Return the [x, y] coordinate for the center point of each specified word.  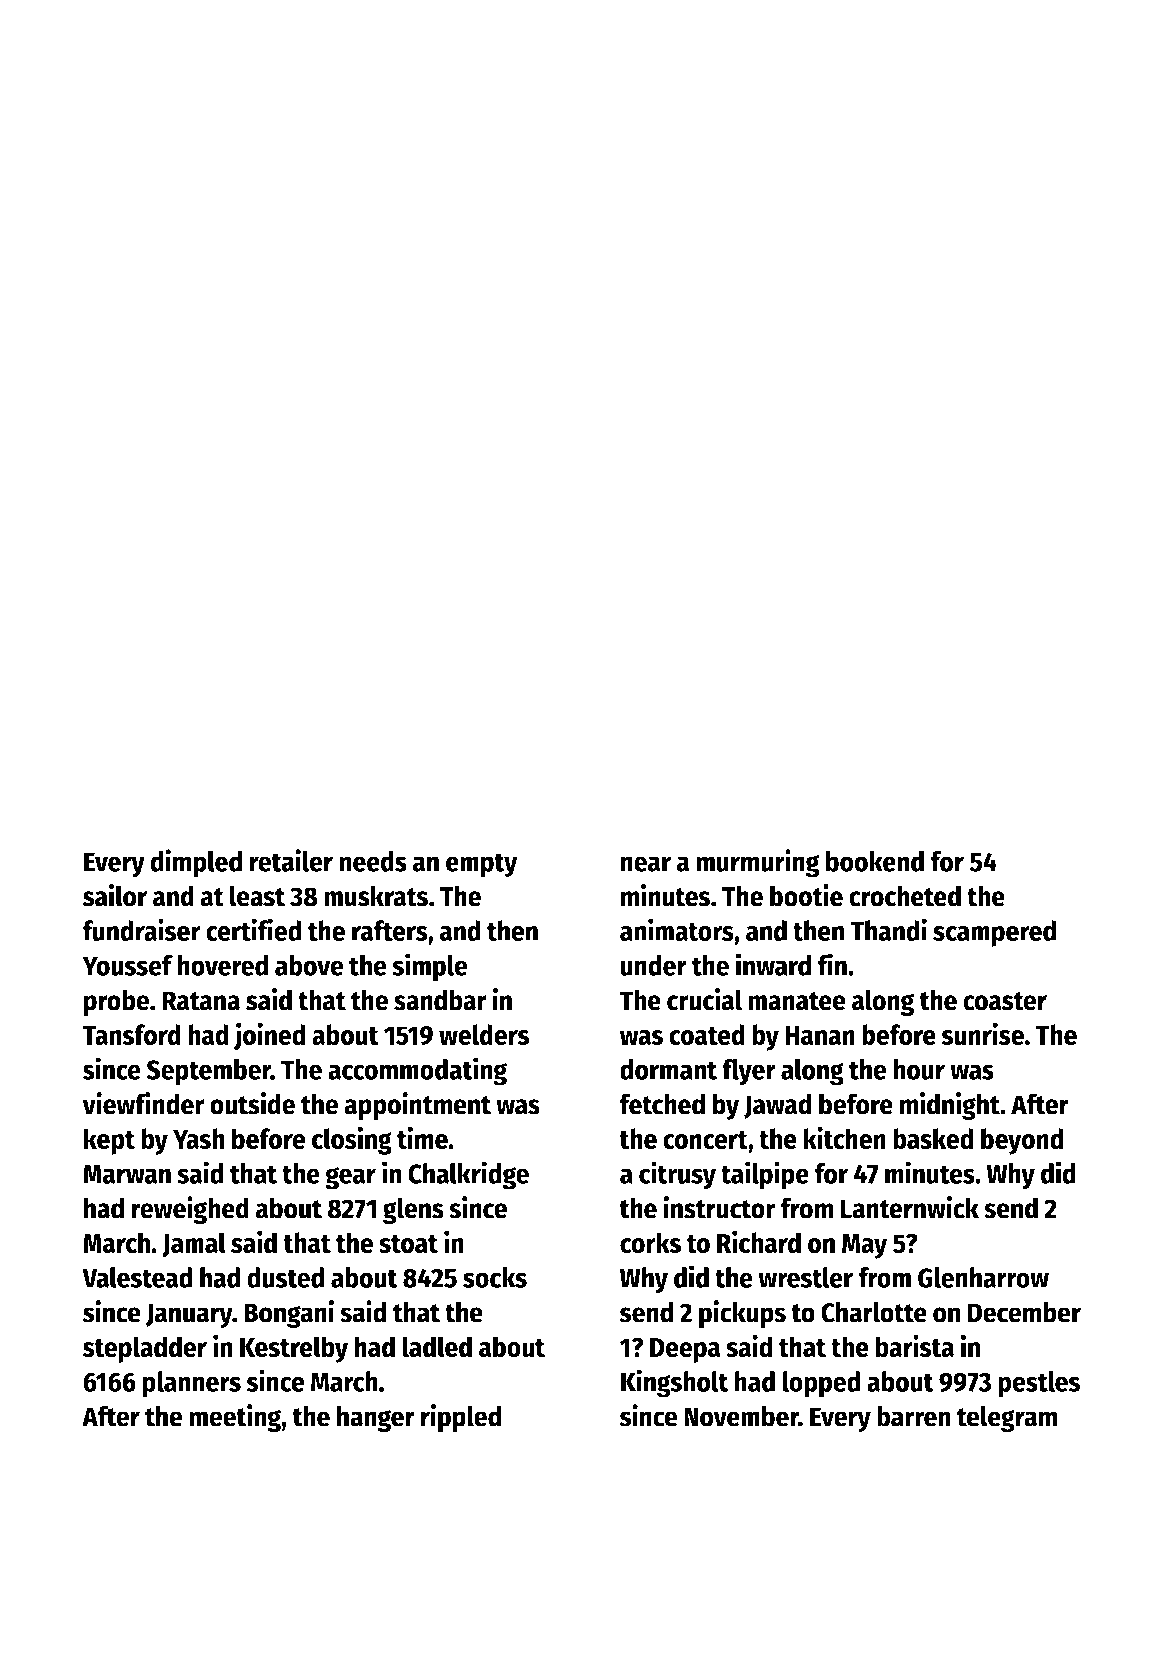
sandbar [440, 1000]
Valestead [137, 1277]
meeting [235, 1418]
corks [650, 1243]
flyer [749, 1072]
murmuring [758, 863]
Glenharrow [983, 1277]
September [208, 1072]
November [741, 1416]
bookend [875, 861]
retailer [291, 860]
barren [914, 1416]
